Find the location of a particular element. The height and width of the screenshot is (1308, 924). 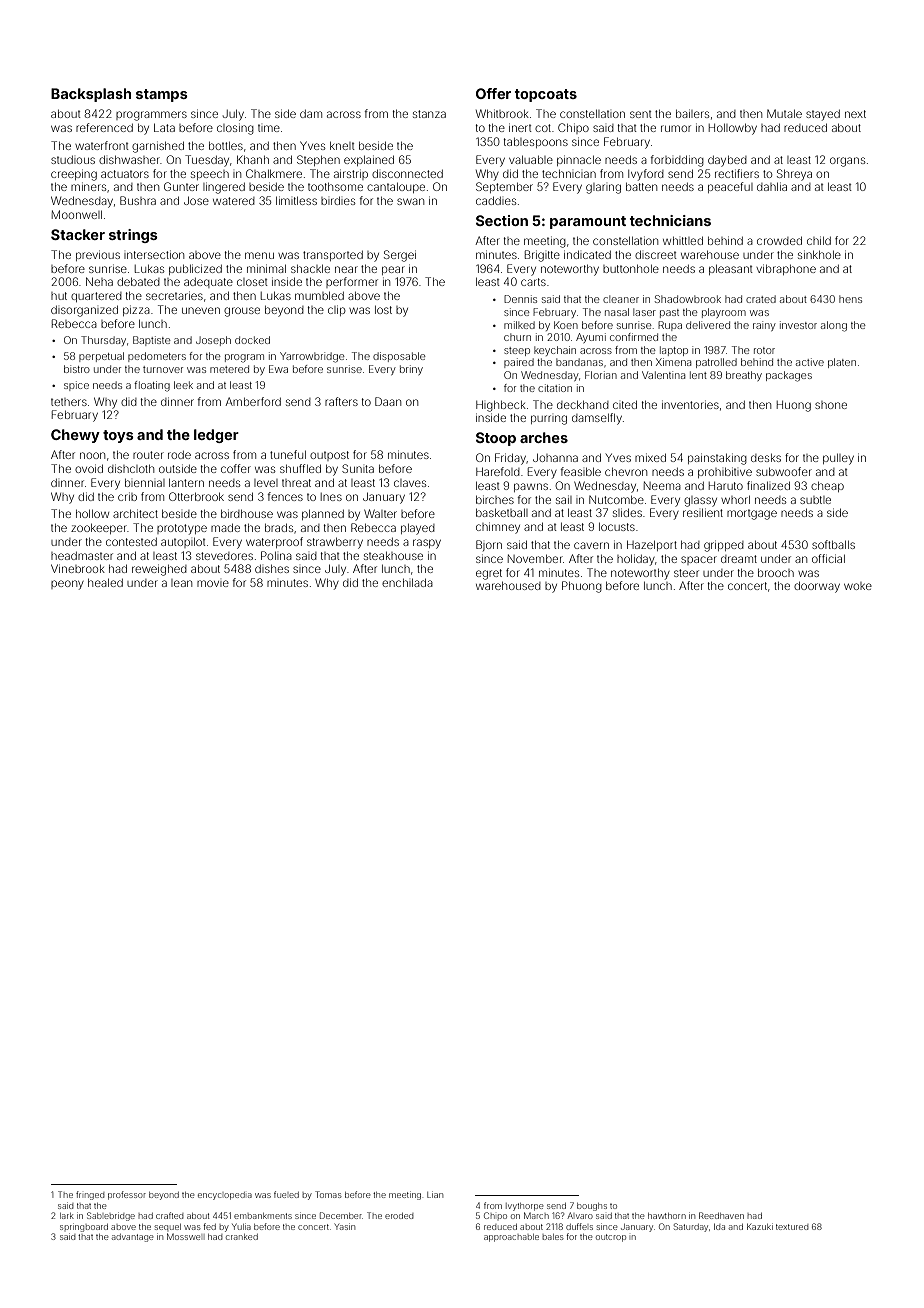

textured is located at coordinates (792, 1227).
